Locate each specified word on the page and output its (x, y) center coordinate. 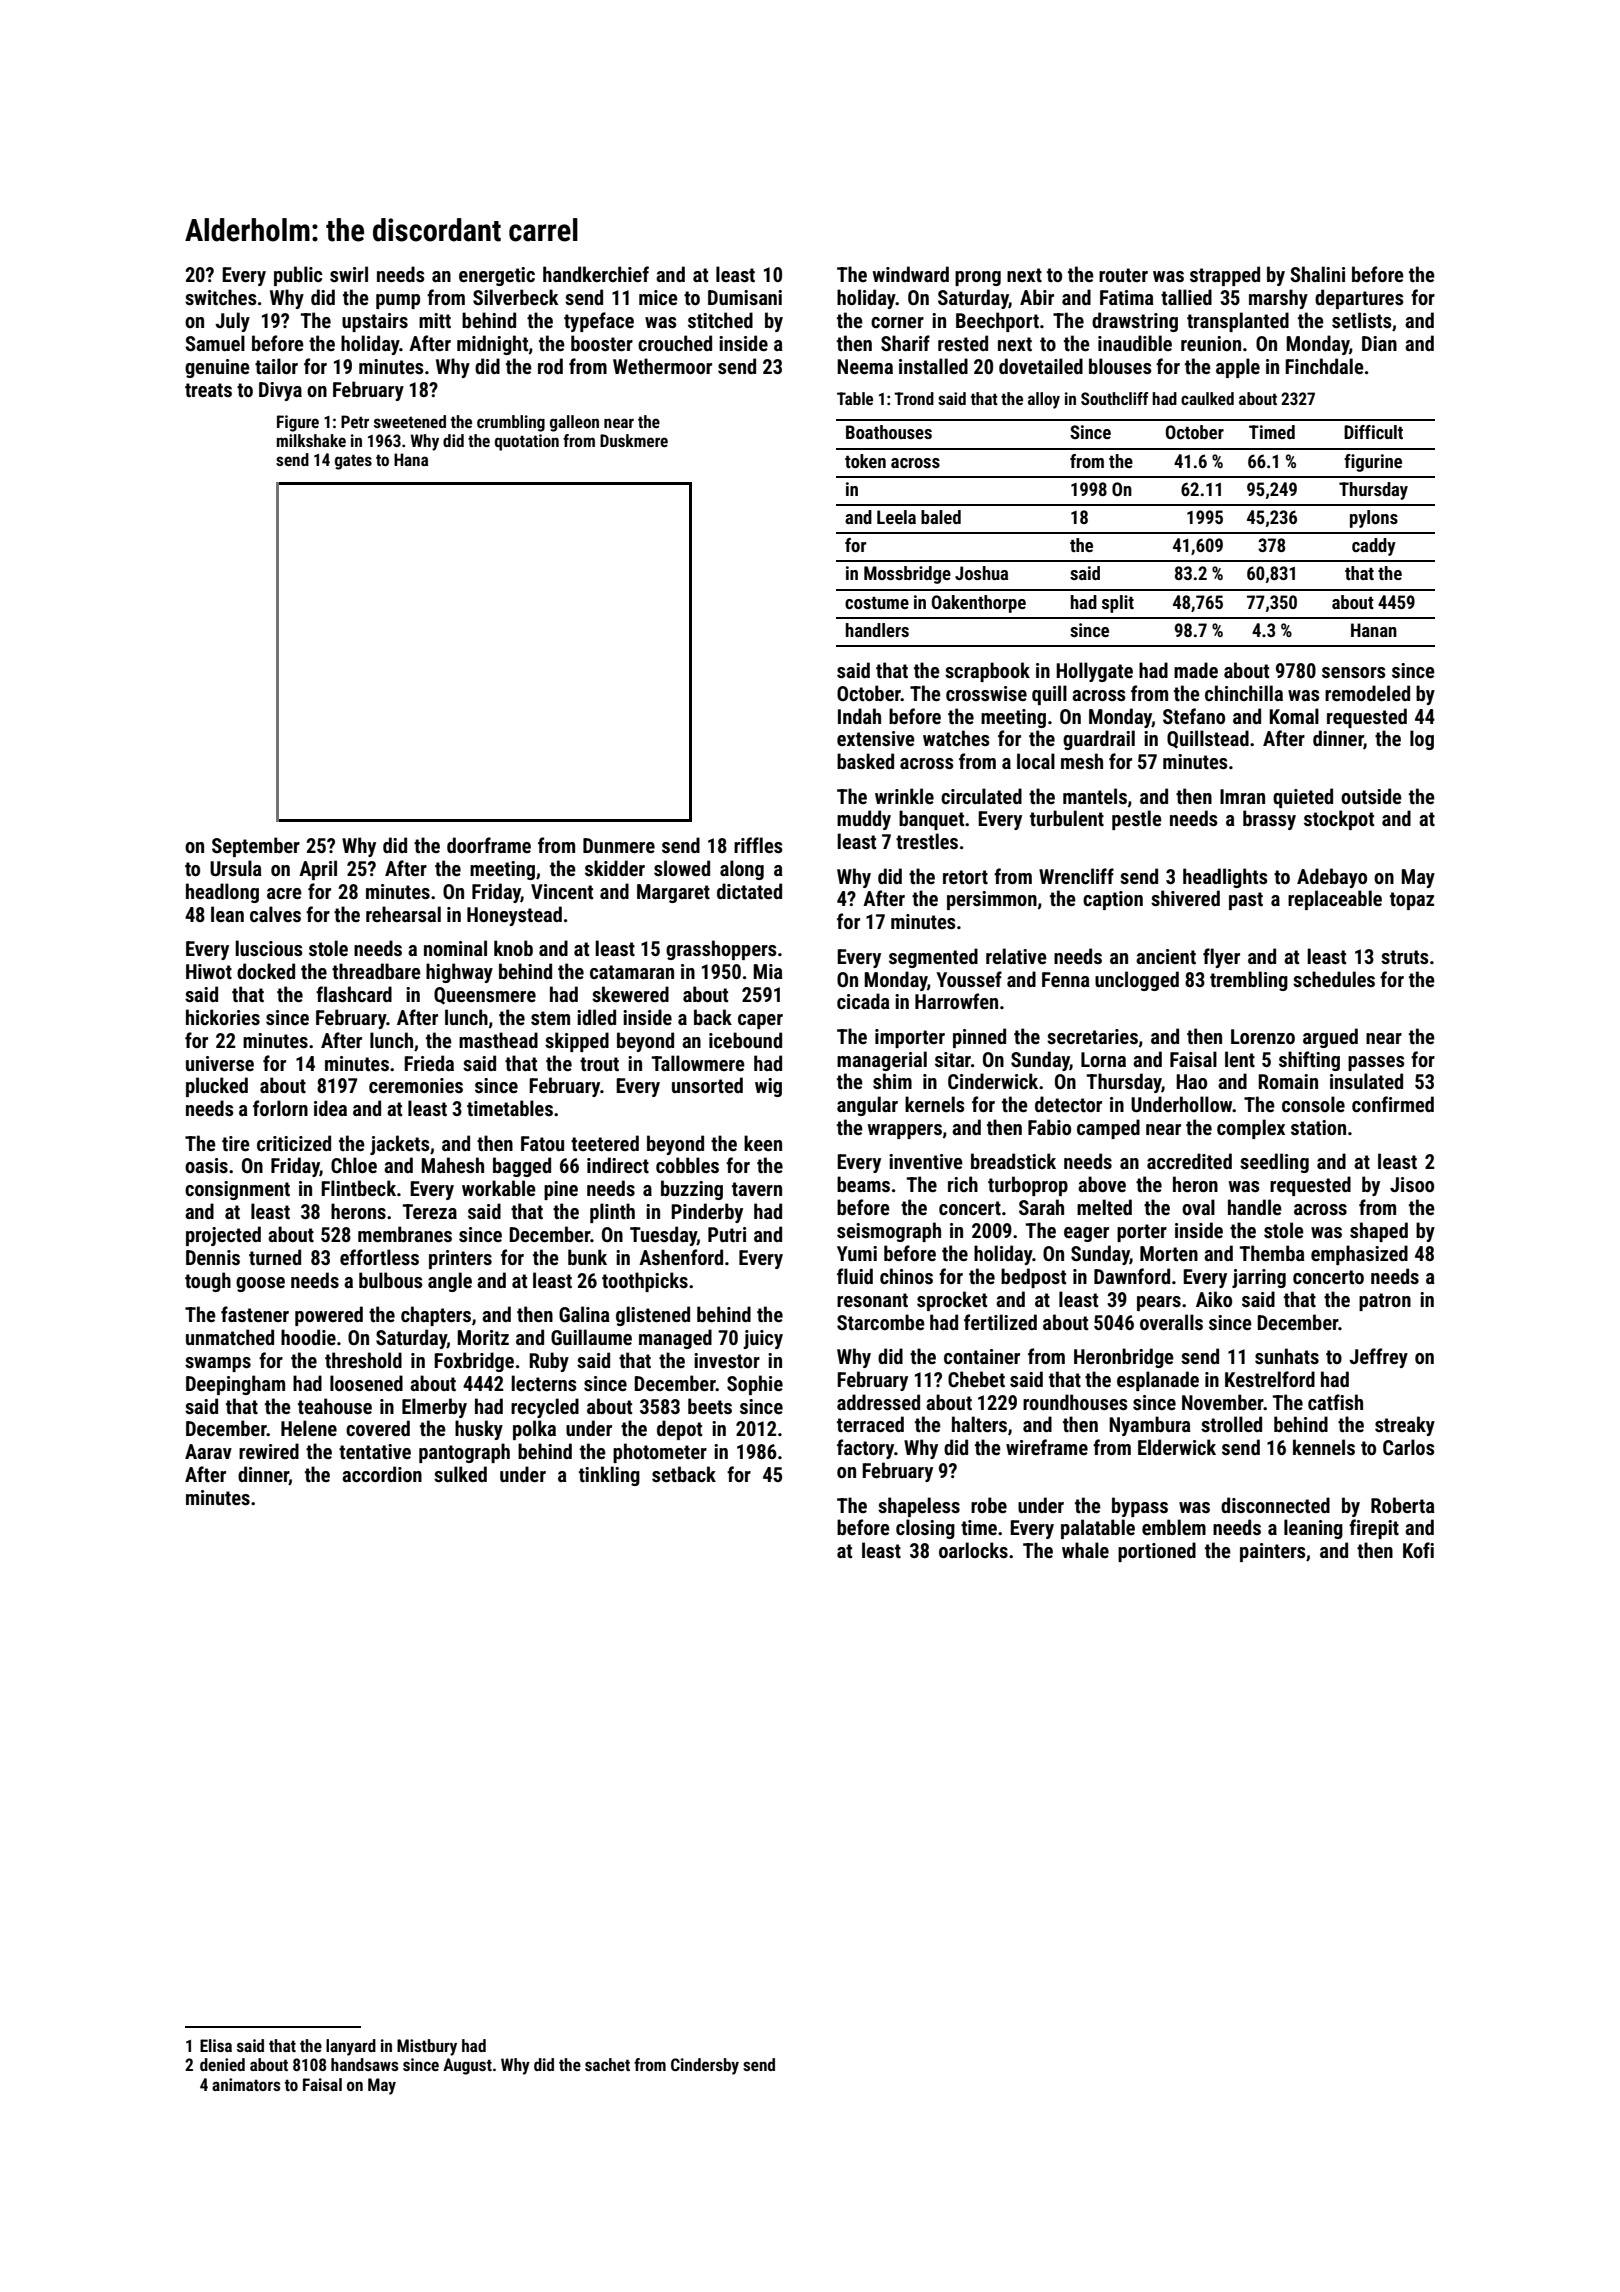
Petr (355, 421)
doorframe (489, 845)
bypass (1140, 1507)
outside (1371, 796)
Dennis (213, 1257)
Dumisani (745, 297)
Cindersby (705, 2066)
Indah (859, 716)
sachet (607, 2064)
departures (1359, 299)
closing (925, 1529)
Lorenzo (1263, 1036)
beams (863, 1184)
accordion (382, 1474)
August (467, 2066)
